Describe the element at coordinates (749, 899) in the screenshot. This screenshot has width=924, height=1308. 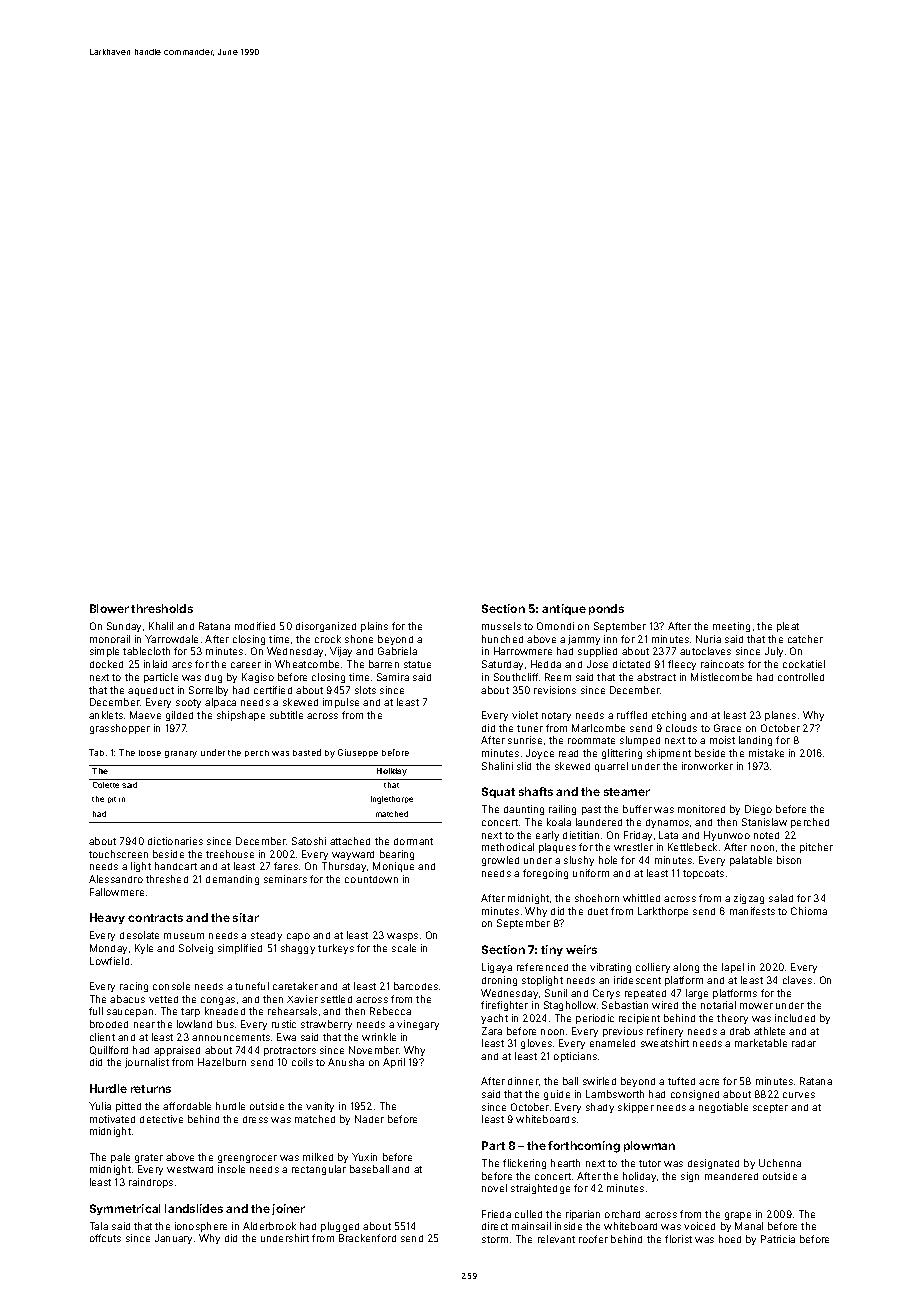
I see `zigzag` at that location.
